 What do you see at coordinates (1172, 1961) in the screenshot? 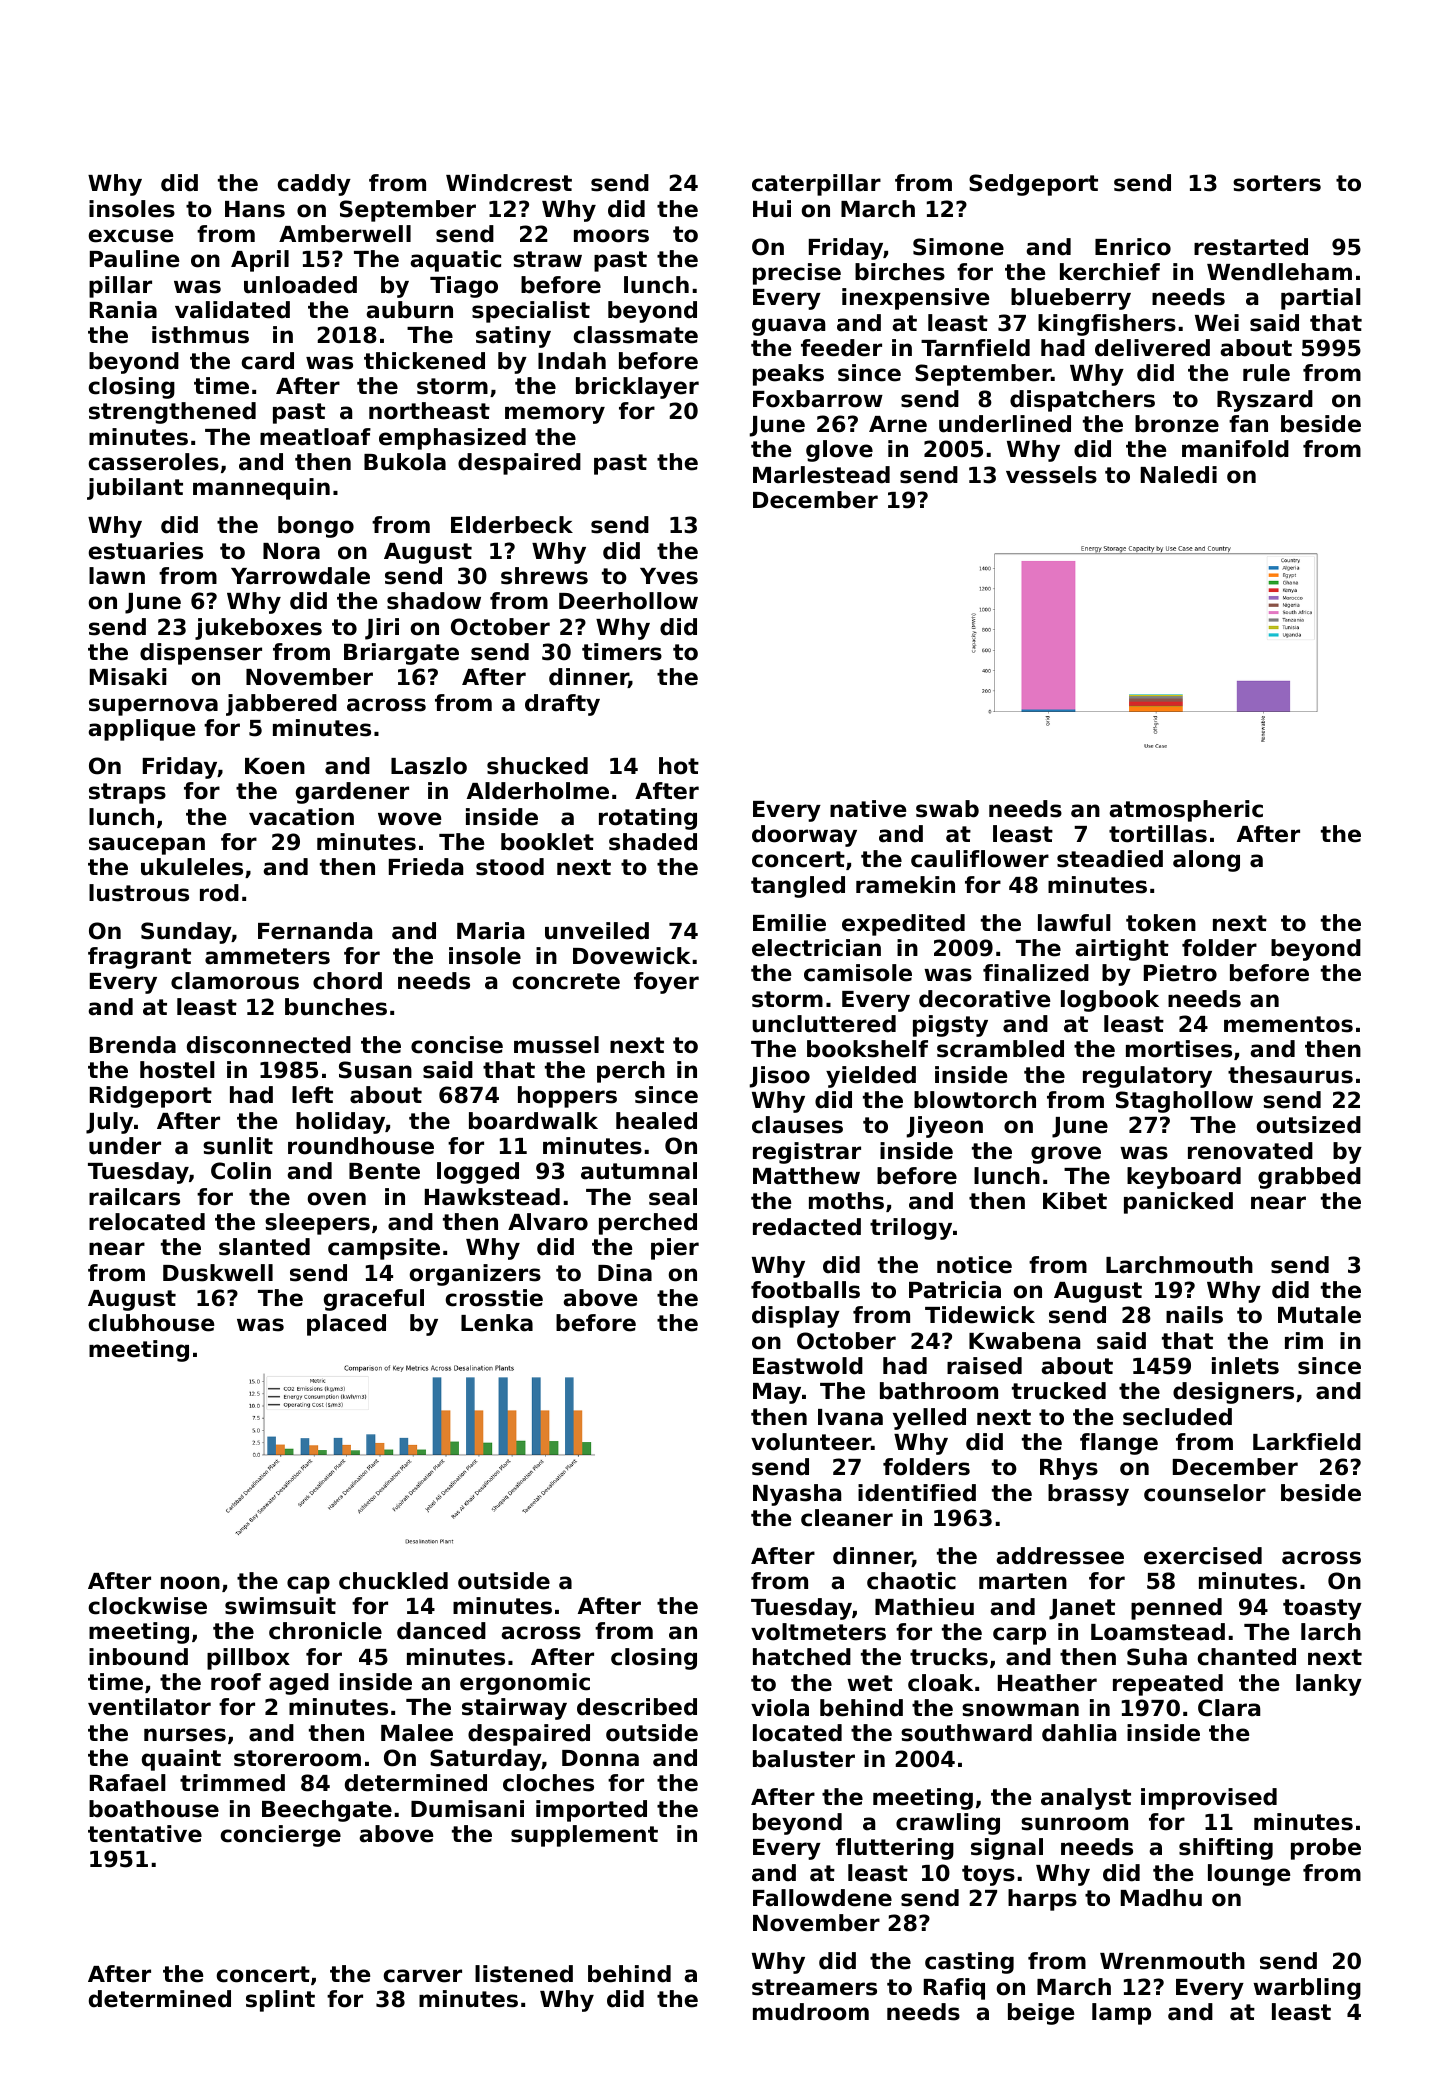
I see `Wrenmouth` at bounding box center [1172, 1961].
